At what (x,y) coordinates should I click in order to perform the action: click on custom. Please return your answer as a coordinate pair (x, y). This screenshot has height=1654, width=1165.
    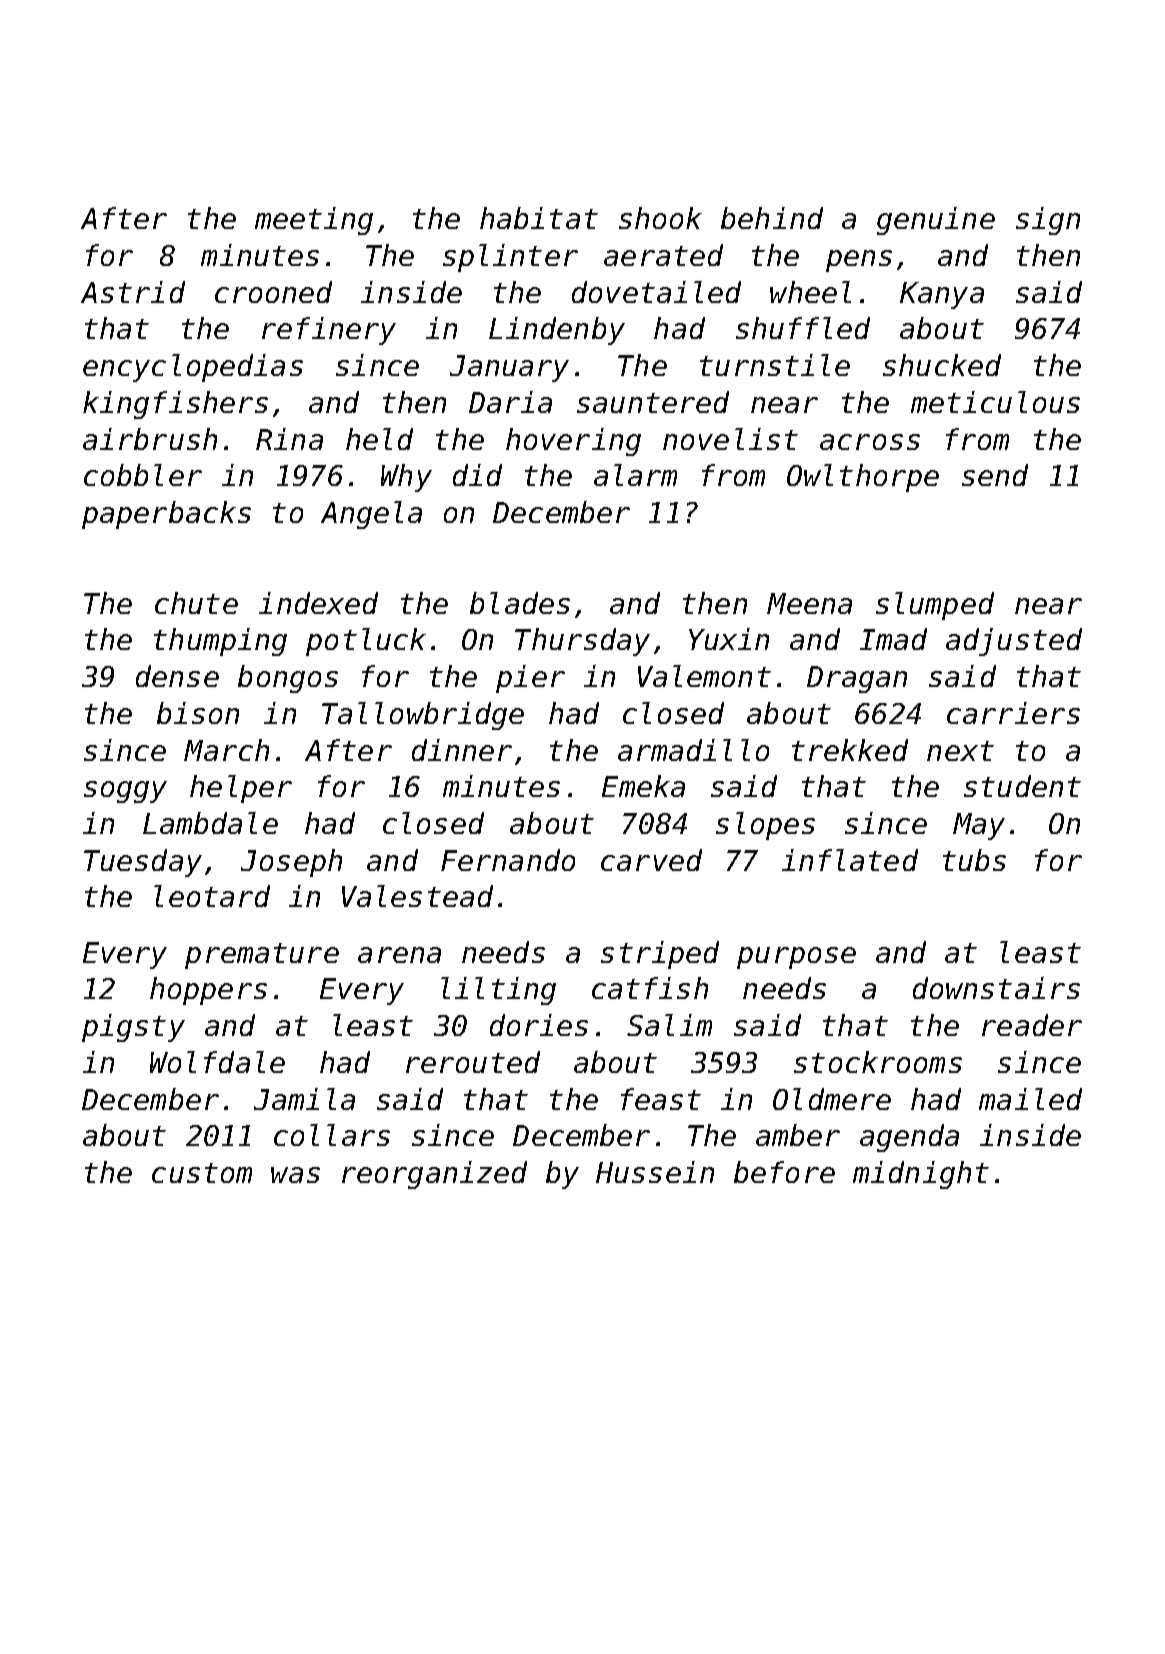
    Looking at the image, I should click on (202, 1173).
